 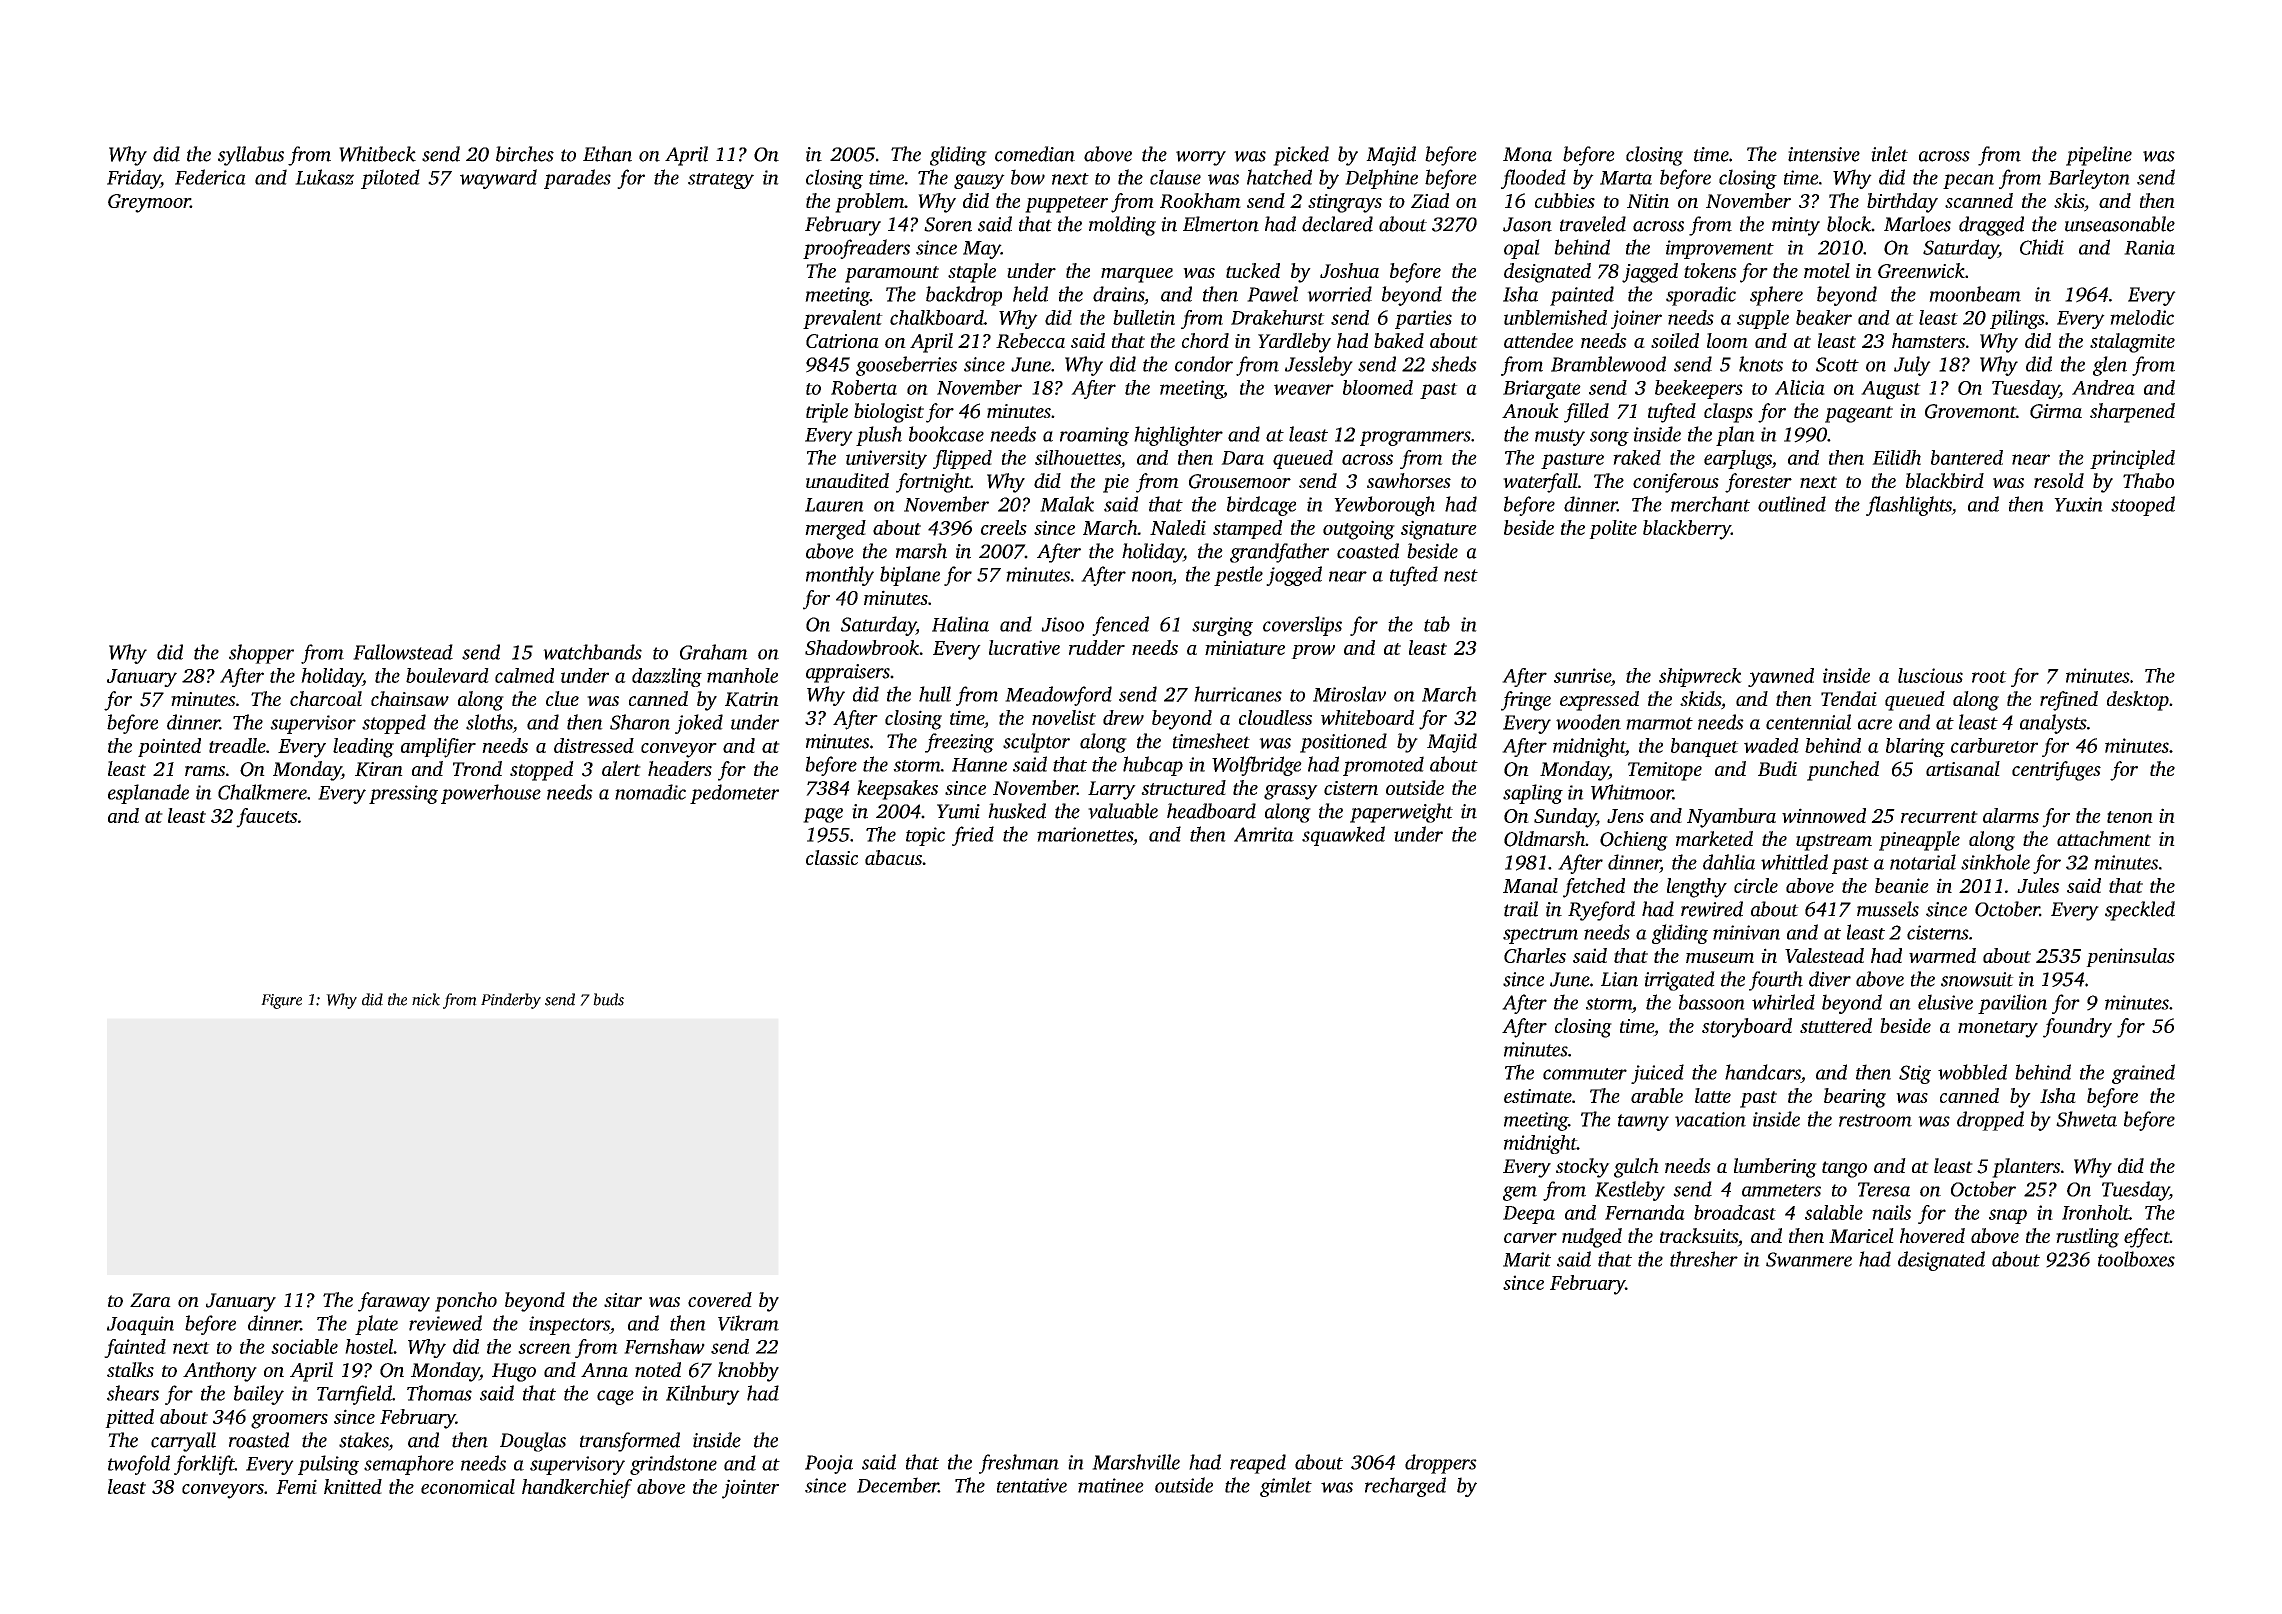 I want to click on pilings, so click(x=2017, y=319).
